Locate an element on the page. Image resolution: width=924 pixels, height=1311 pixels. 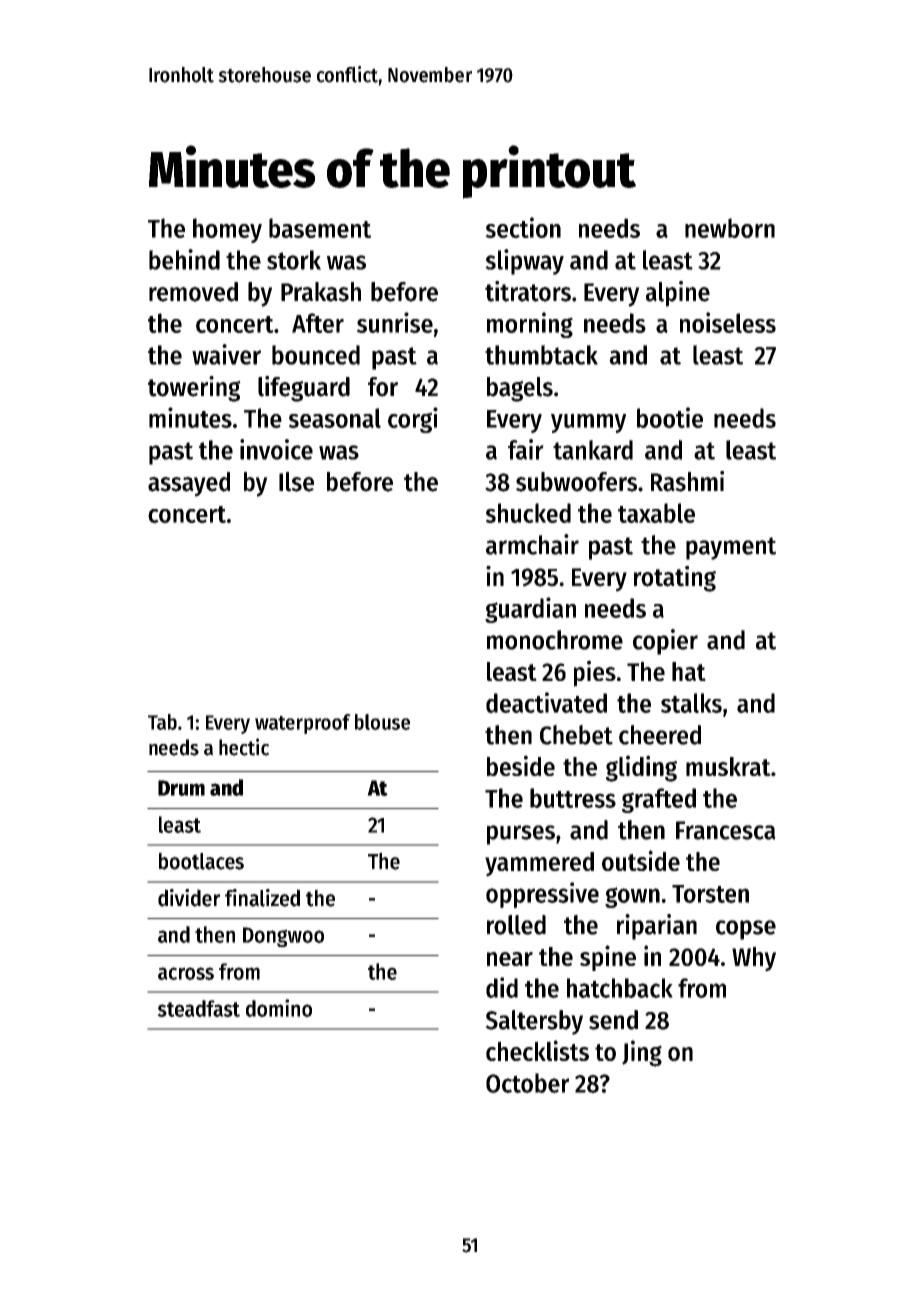
section is located at coordinates (523, 227).
